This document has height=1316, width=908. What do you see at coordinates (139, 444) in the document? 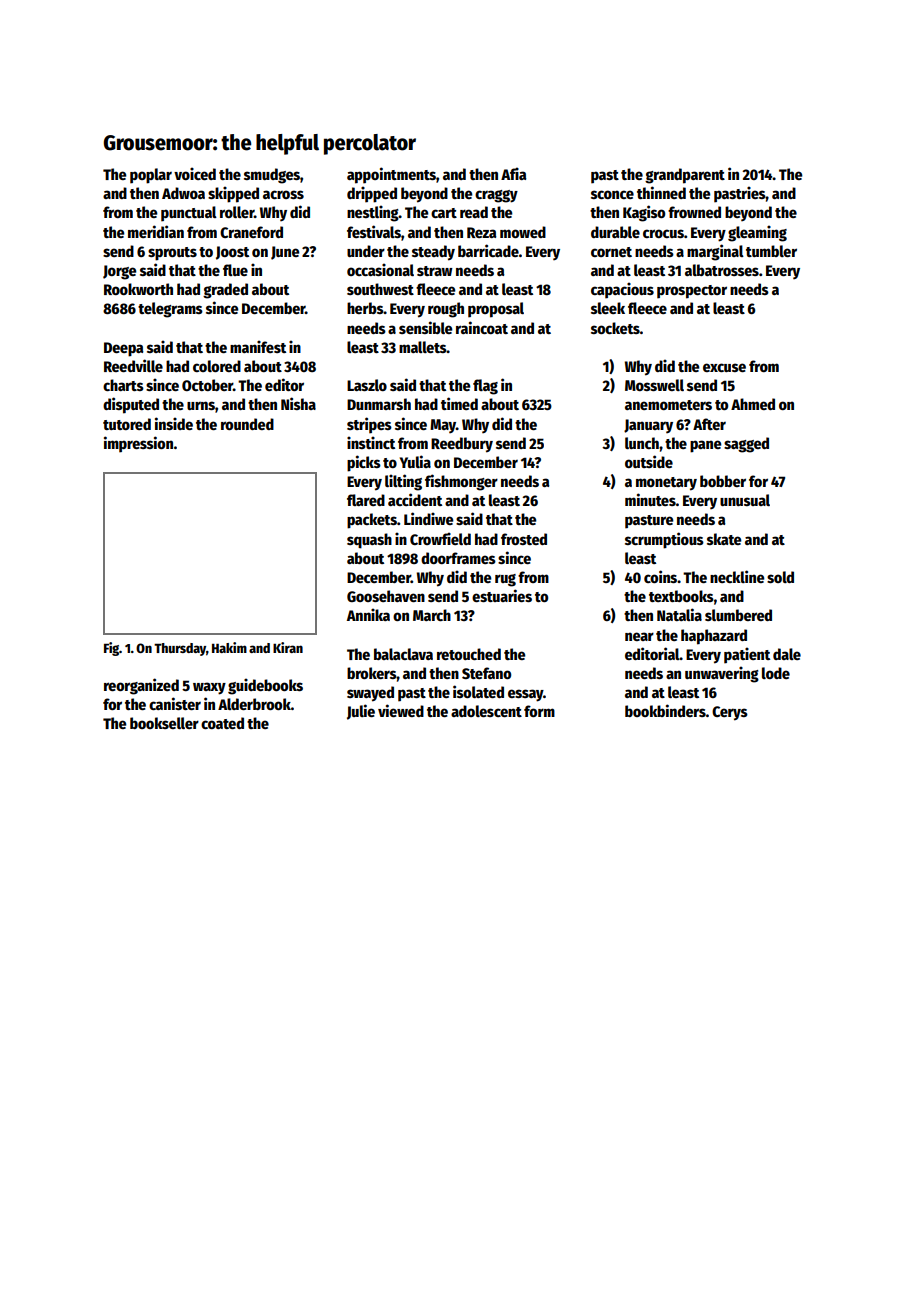
I see `impression` at bounding box center [139, 444].
